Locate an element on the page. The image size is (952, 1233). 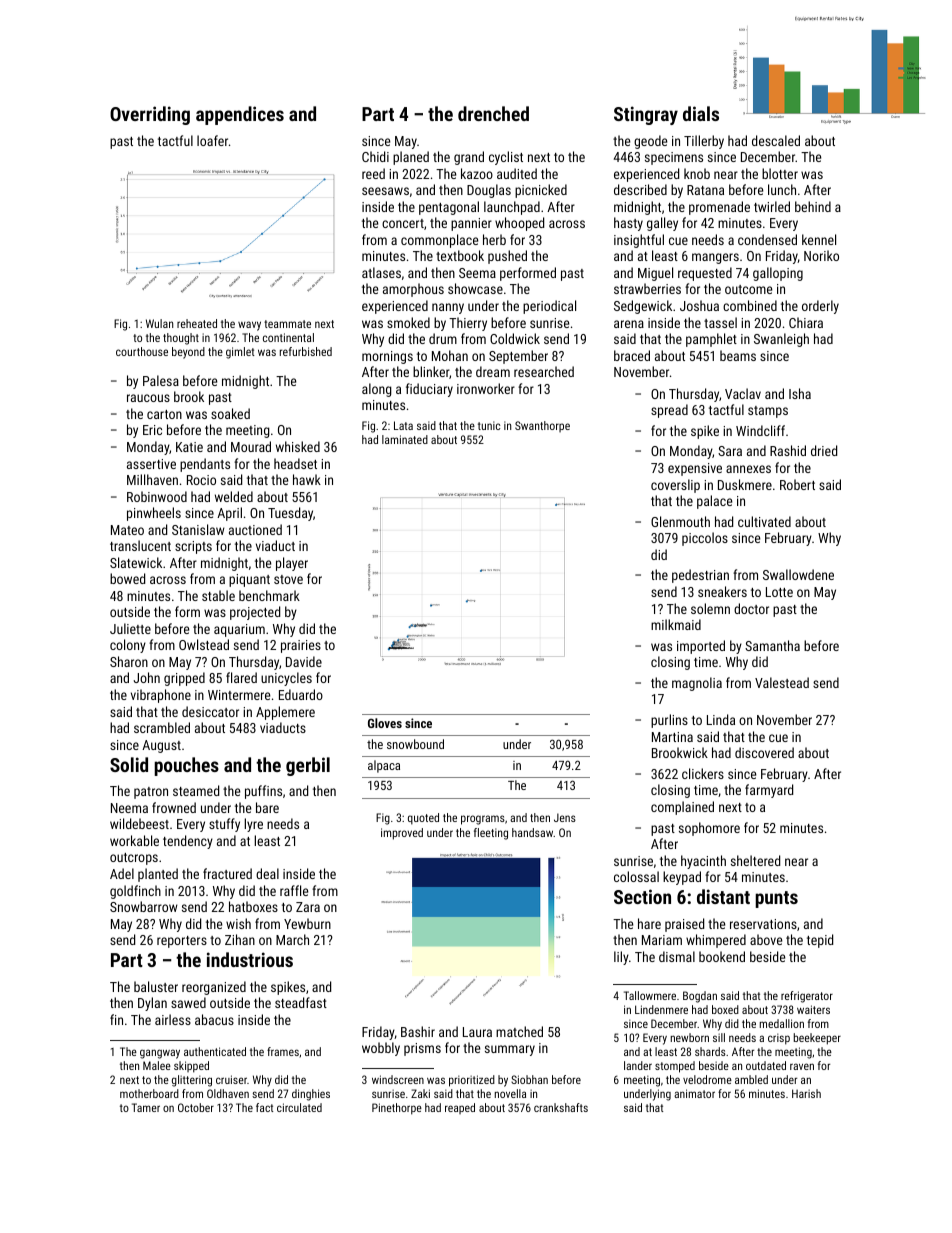
dried is located at coordinates (824, 450).
